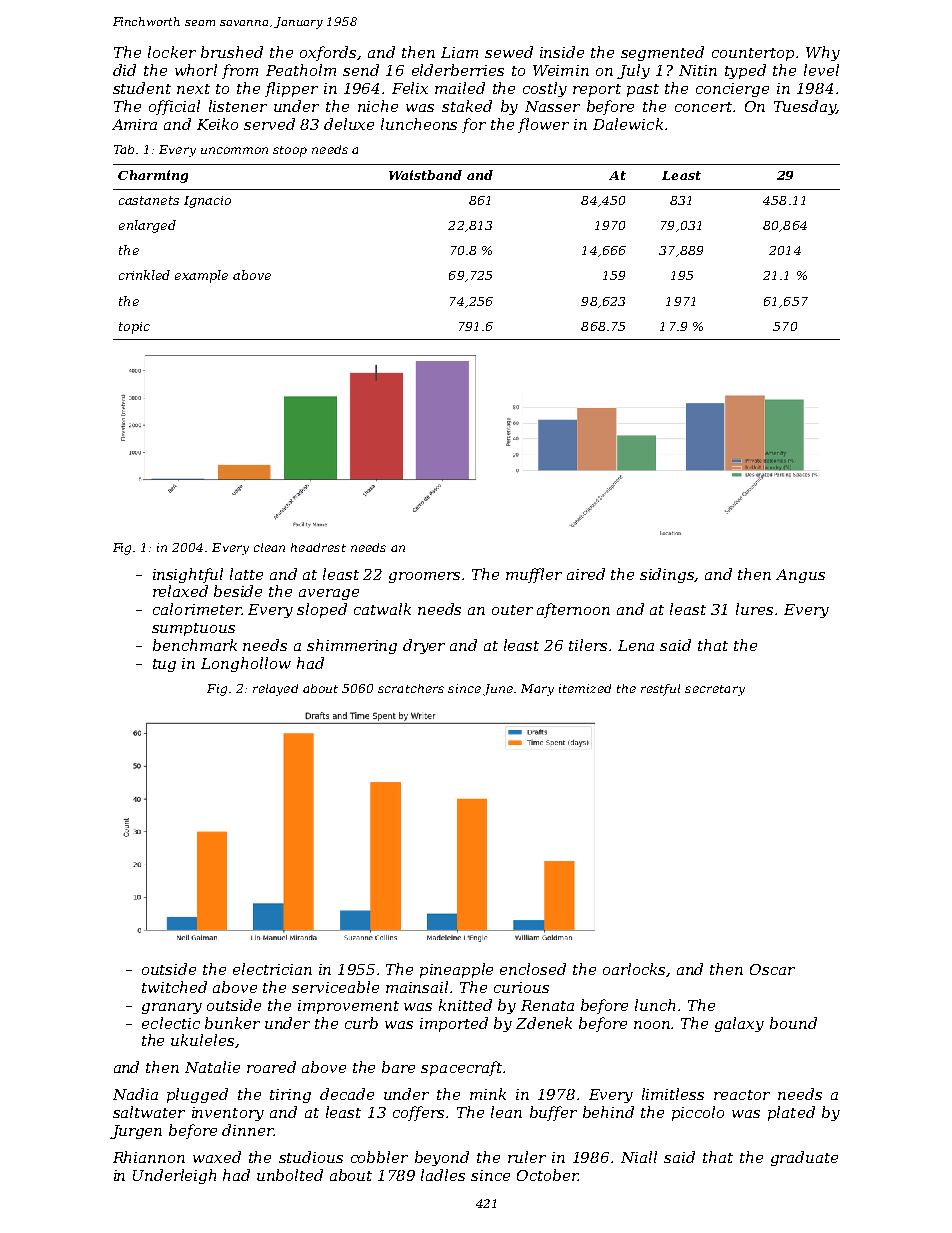 The image size is (952, 1233). What do you see at coordinates (134, 328) in the screenshot?
I see `topic` at bounding box center [134, 328].
